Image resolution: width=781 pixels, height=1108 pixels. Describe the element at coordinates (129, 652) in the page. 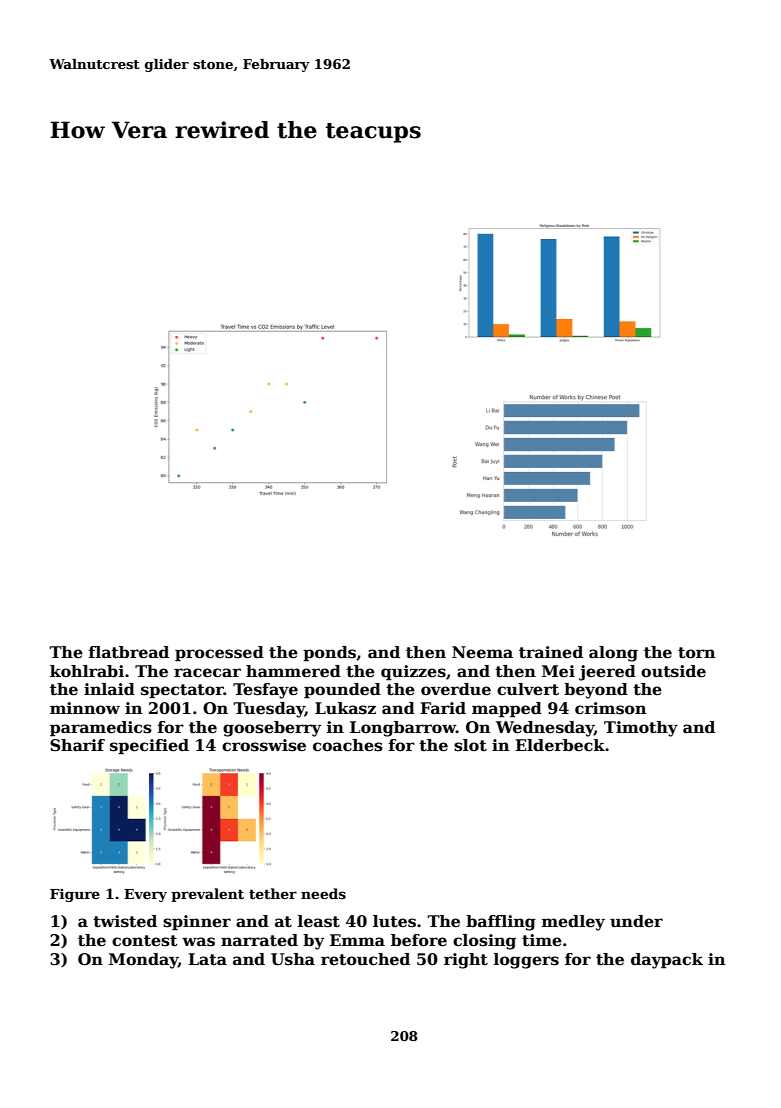

I see `flatbread` at that location.
